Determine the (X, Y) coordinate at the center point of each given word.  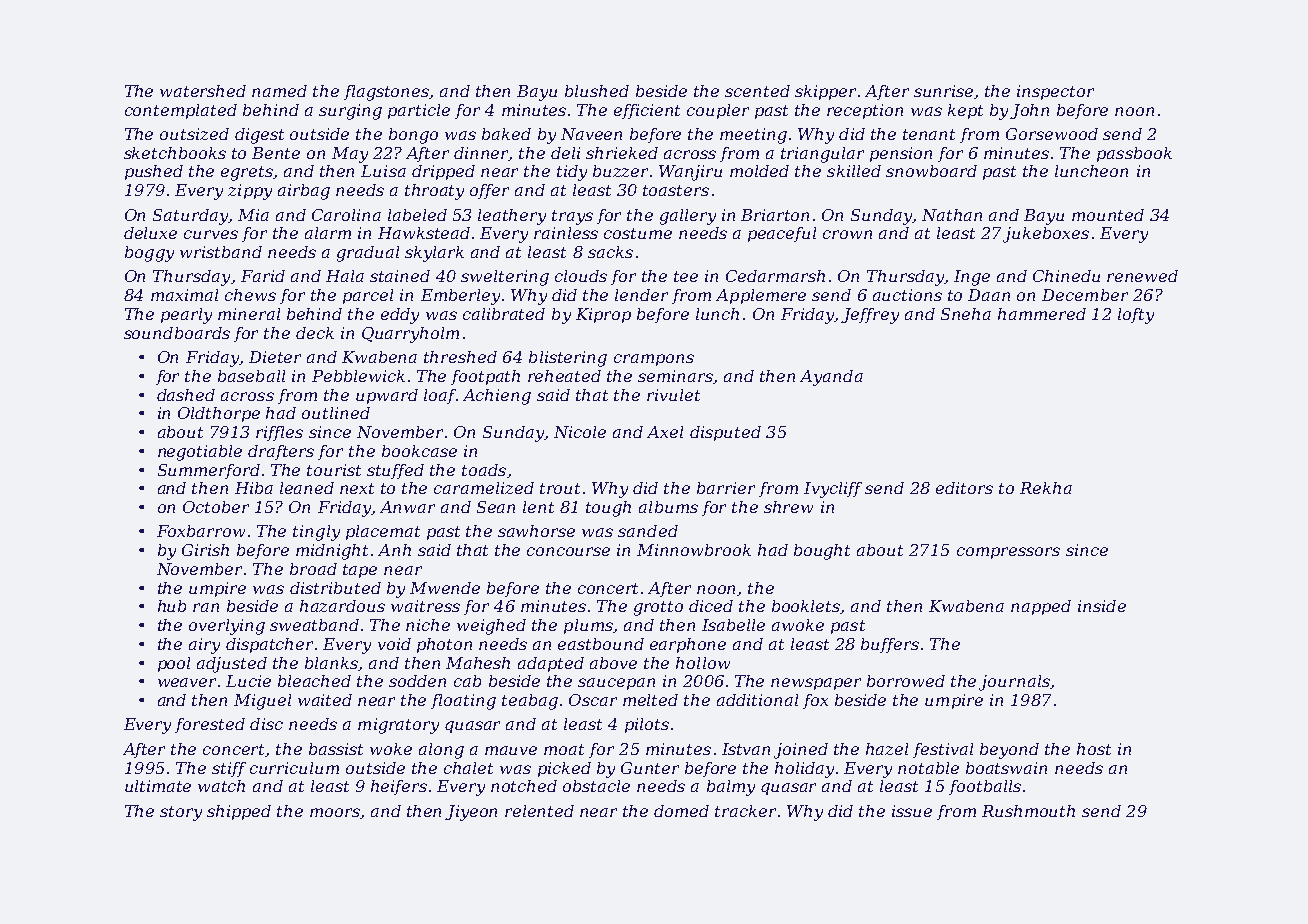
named (279, 91)
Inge (972, 278)
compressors (1008, 553)
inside (1102, 606)
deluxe (150, 233)
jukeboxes (1046, 235)
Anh (394, 550)
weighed (491, 627)
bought (822, 552)
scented (757, 91)
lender (641, 295)
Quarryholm (410, 335)
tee (686, 276)
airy (204, 646)
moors (335, 812)
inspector (1055, 92)
